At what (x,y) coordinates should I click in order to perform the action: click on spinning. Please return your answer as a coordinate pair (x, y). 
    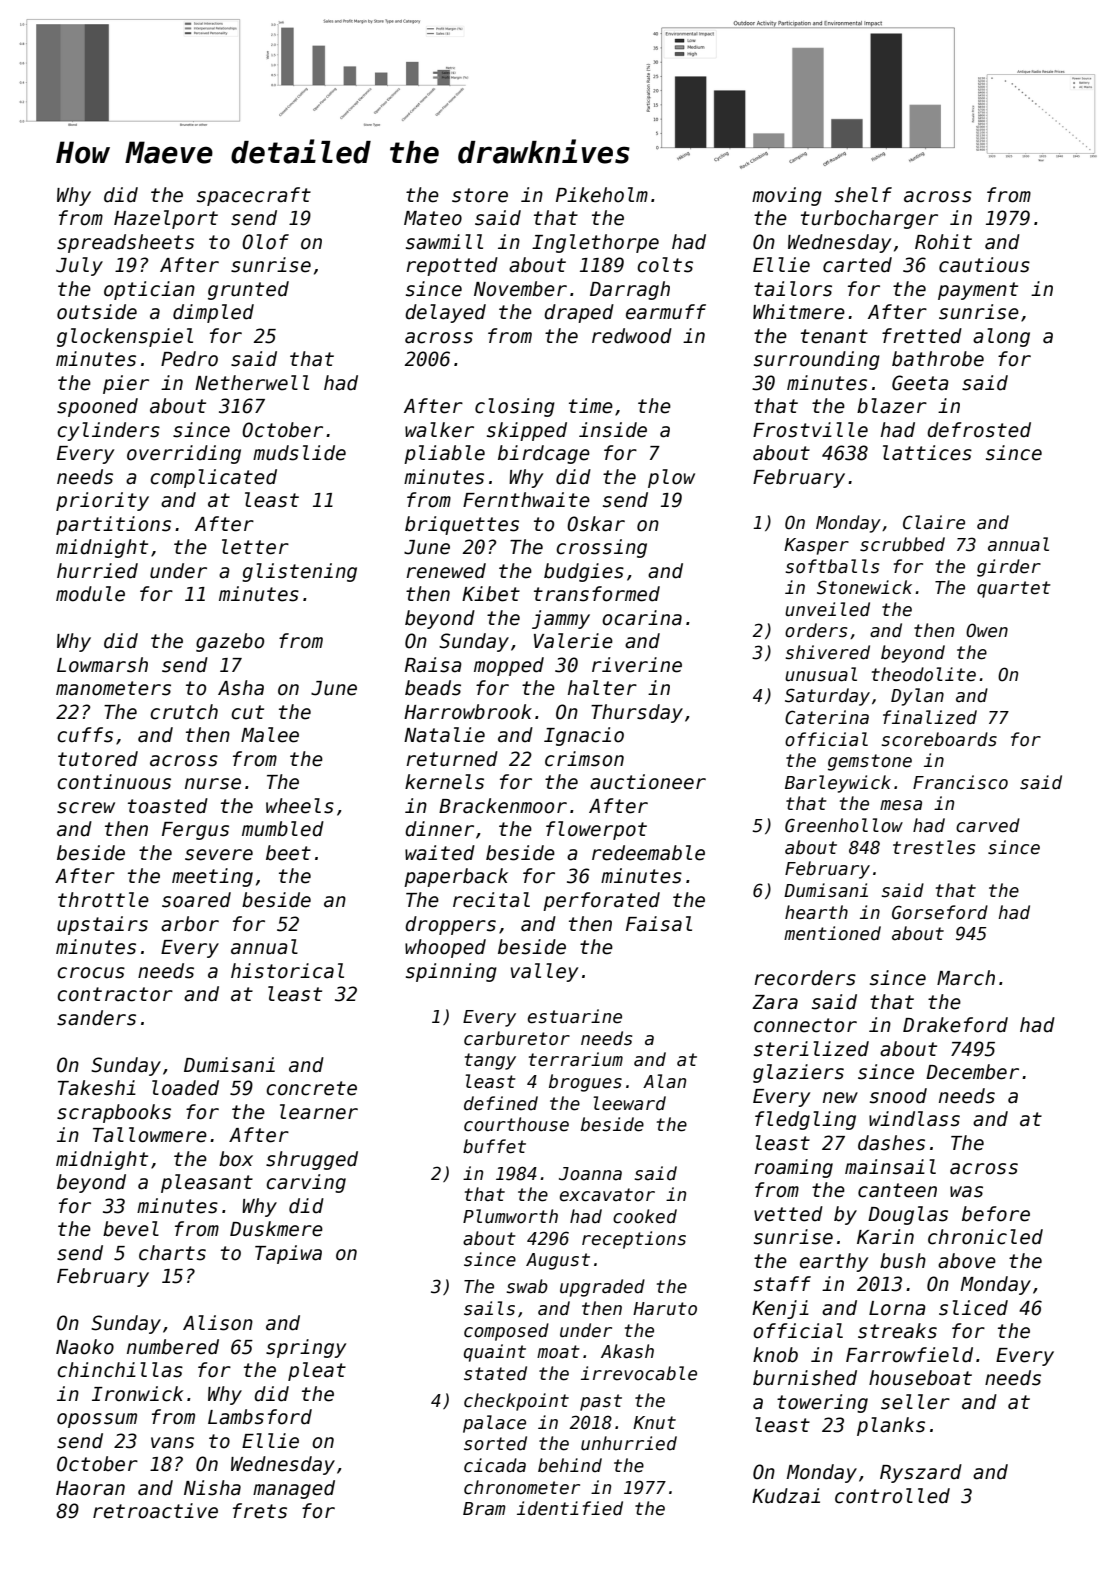
    Looking at the image, I should click on (451, 972).
